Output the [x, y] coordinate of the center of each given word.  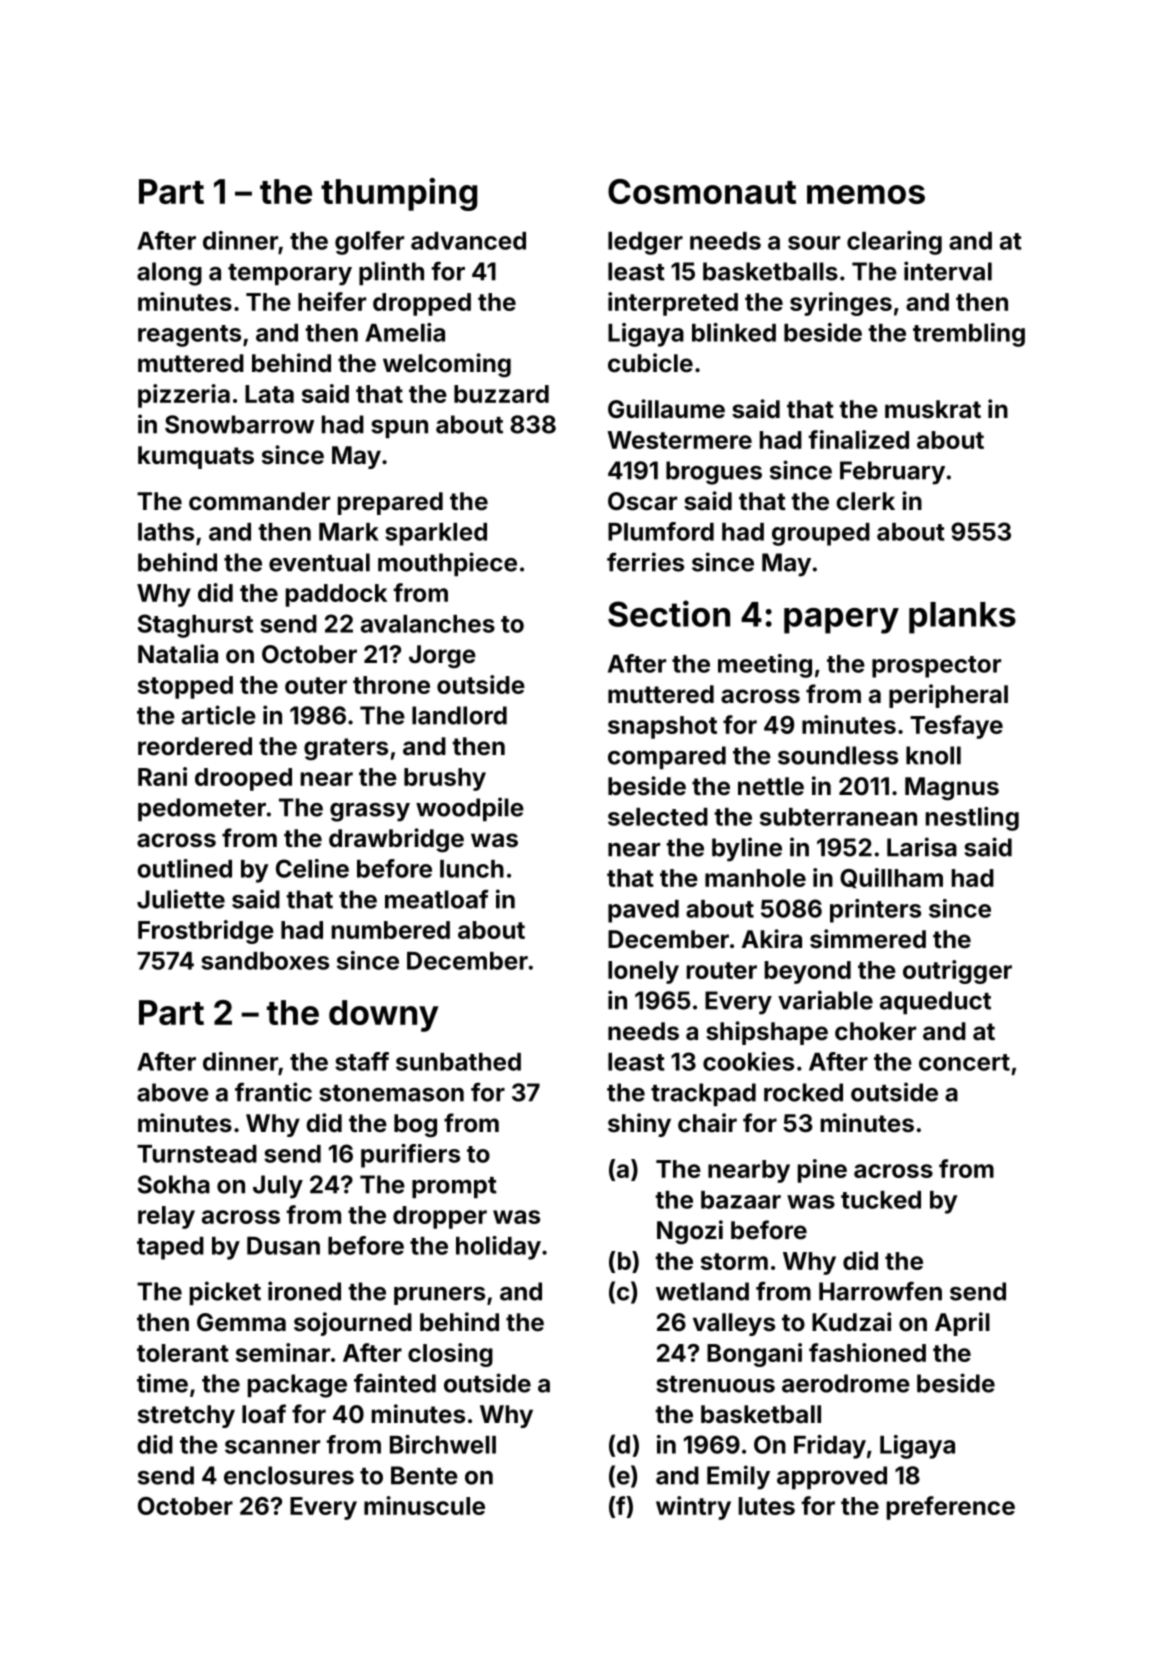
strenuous [715, 1384]
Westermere [679, 440]
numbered [391, 930]
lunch [472, 869]
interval [948, 271]
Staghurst [195, 626]
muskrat [933, 409]
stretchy [186, 1416]
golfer [369, 243]
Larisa [922, 847]
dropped [422, 304]
